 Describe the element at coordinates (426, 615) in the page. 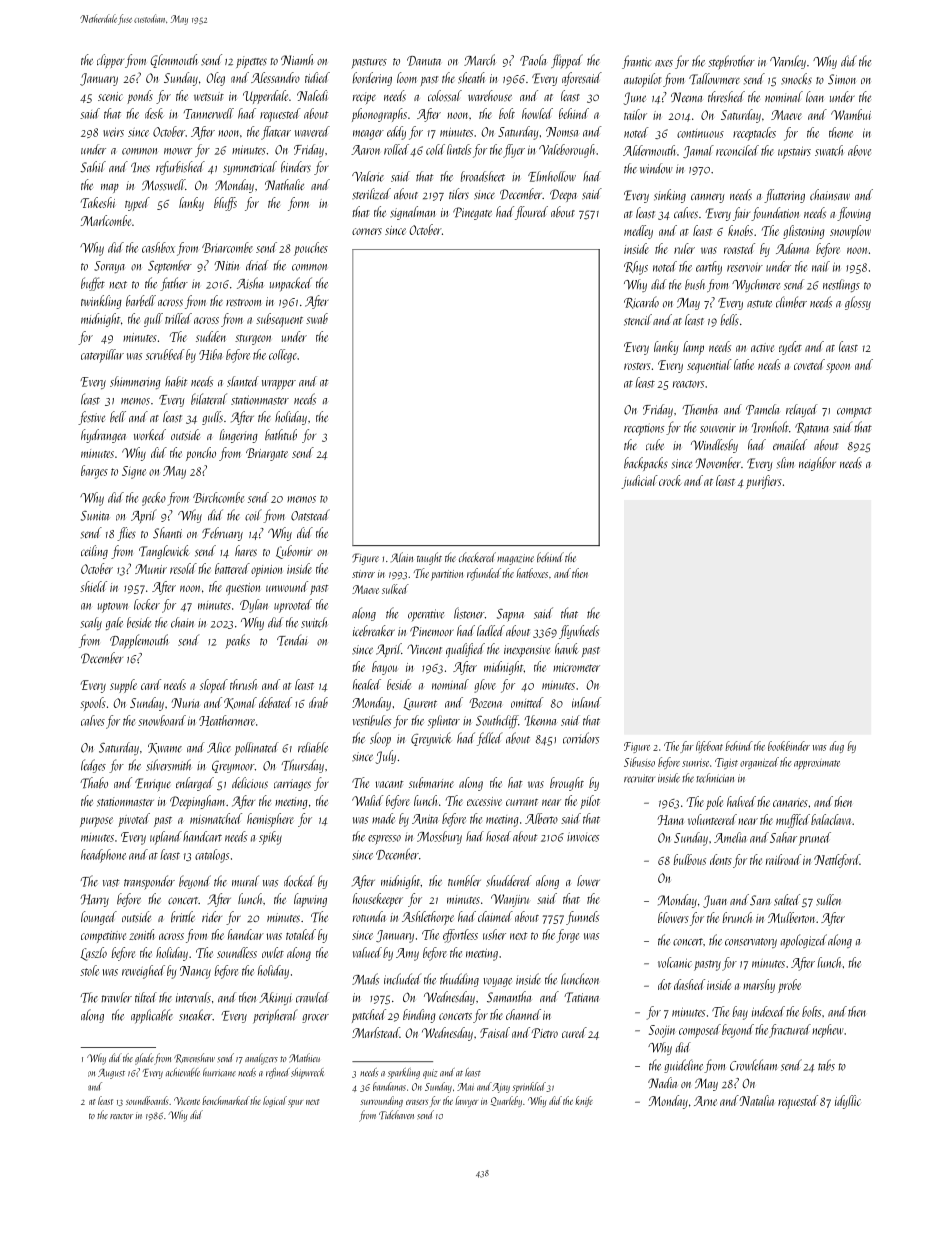

I see `operative` at that location.
